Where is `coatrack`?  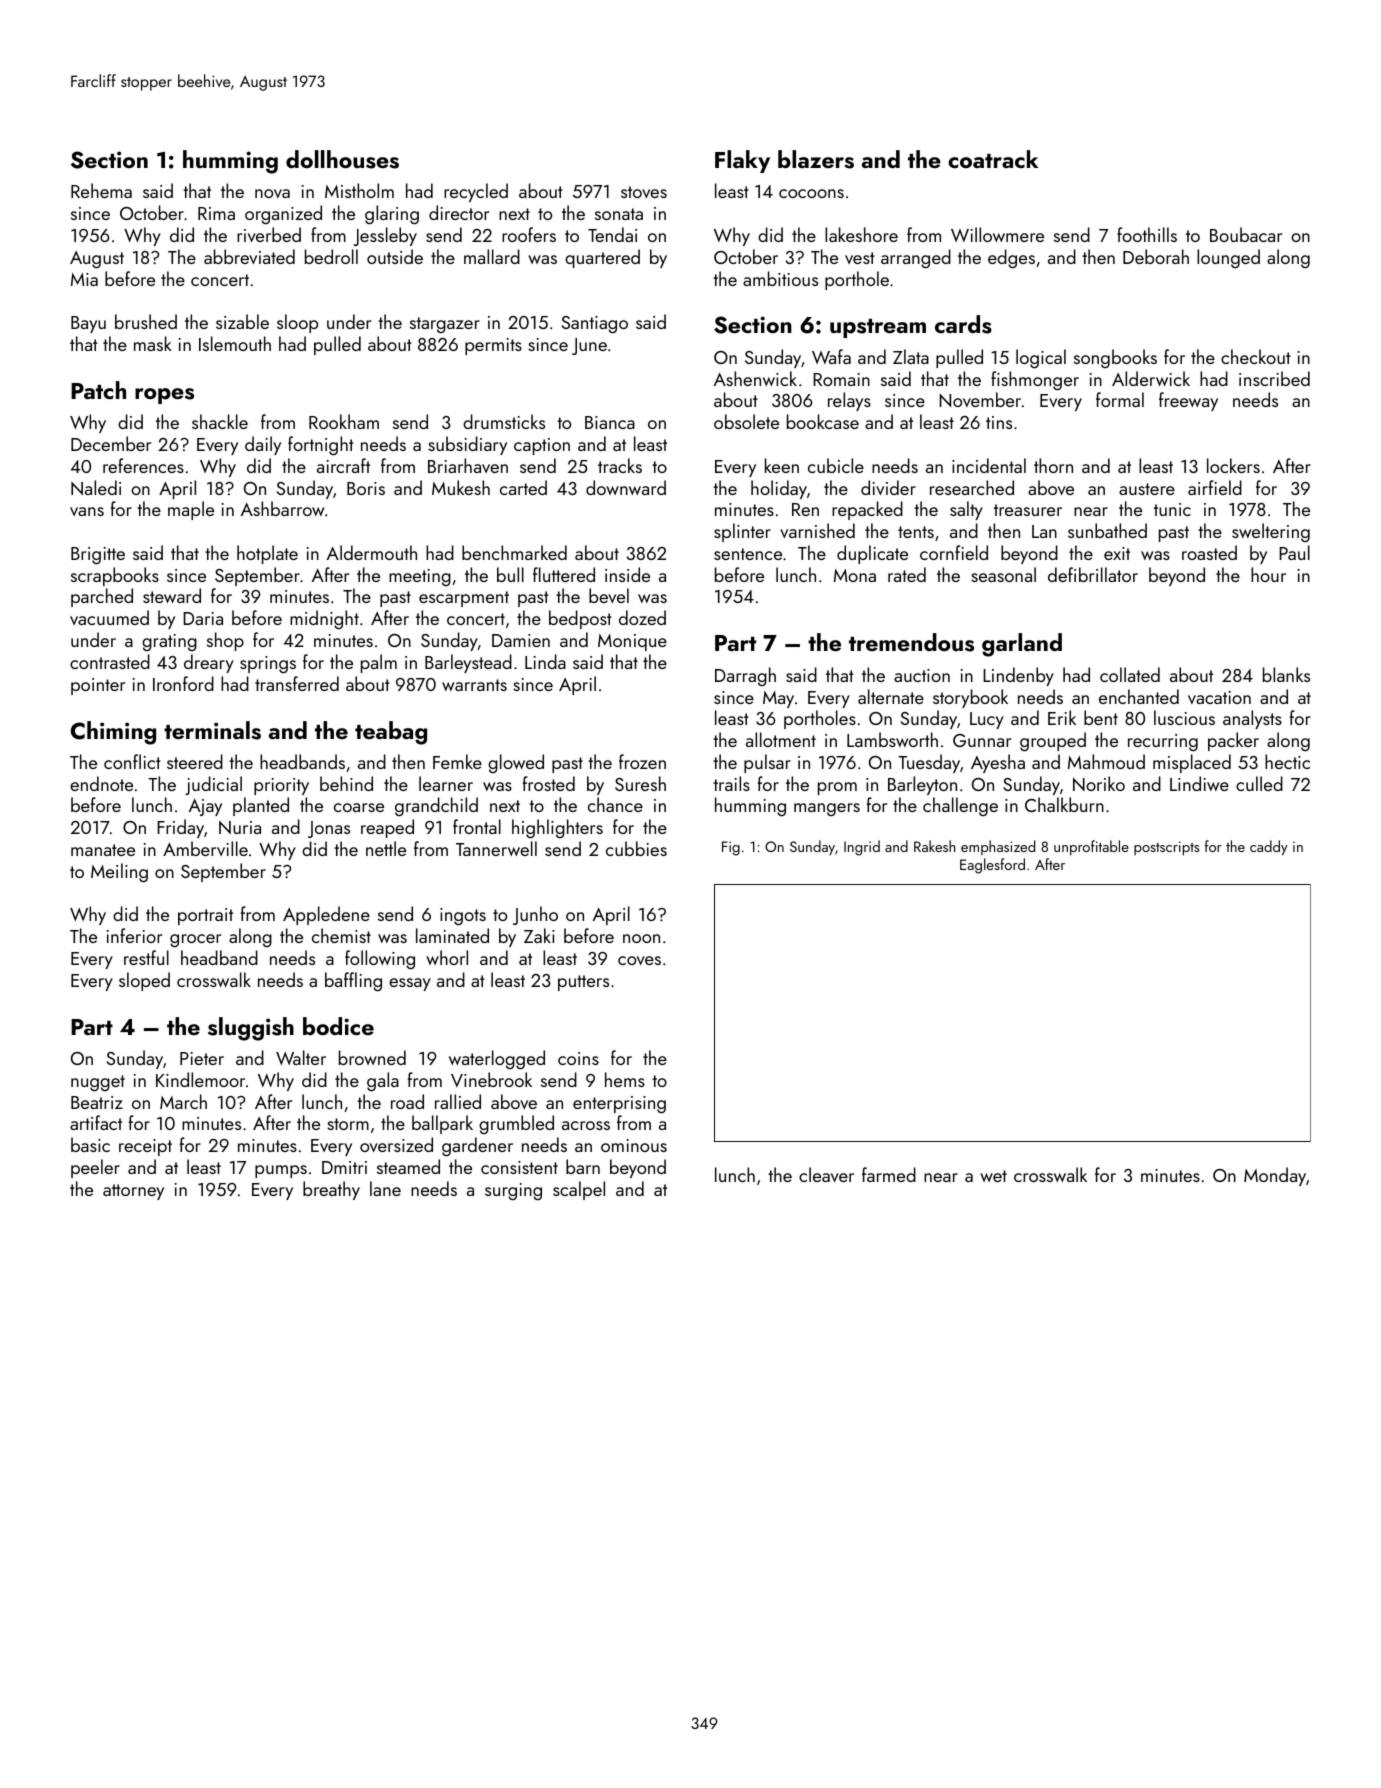 coatrack is located at coordinates (993, 159).
